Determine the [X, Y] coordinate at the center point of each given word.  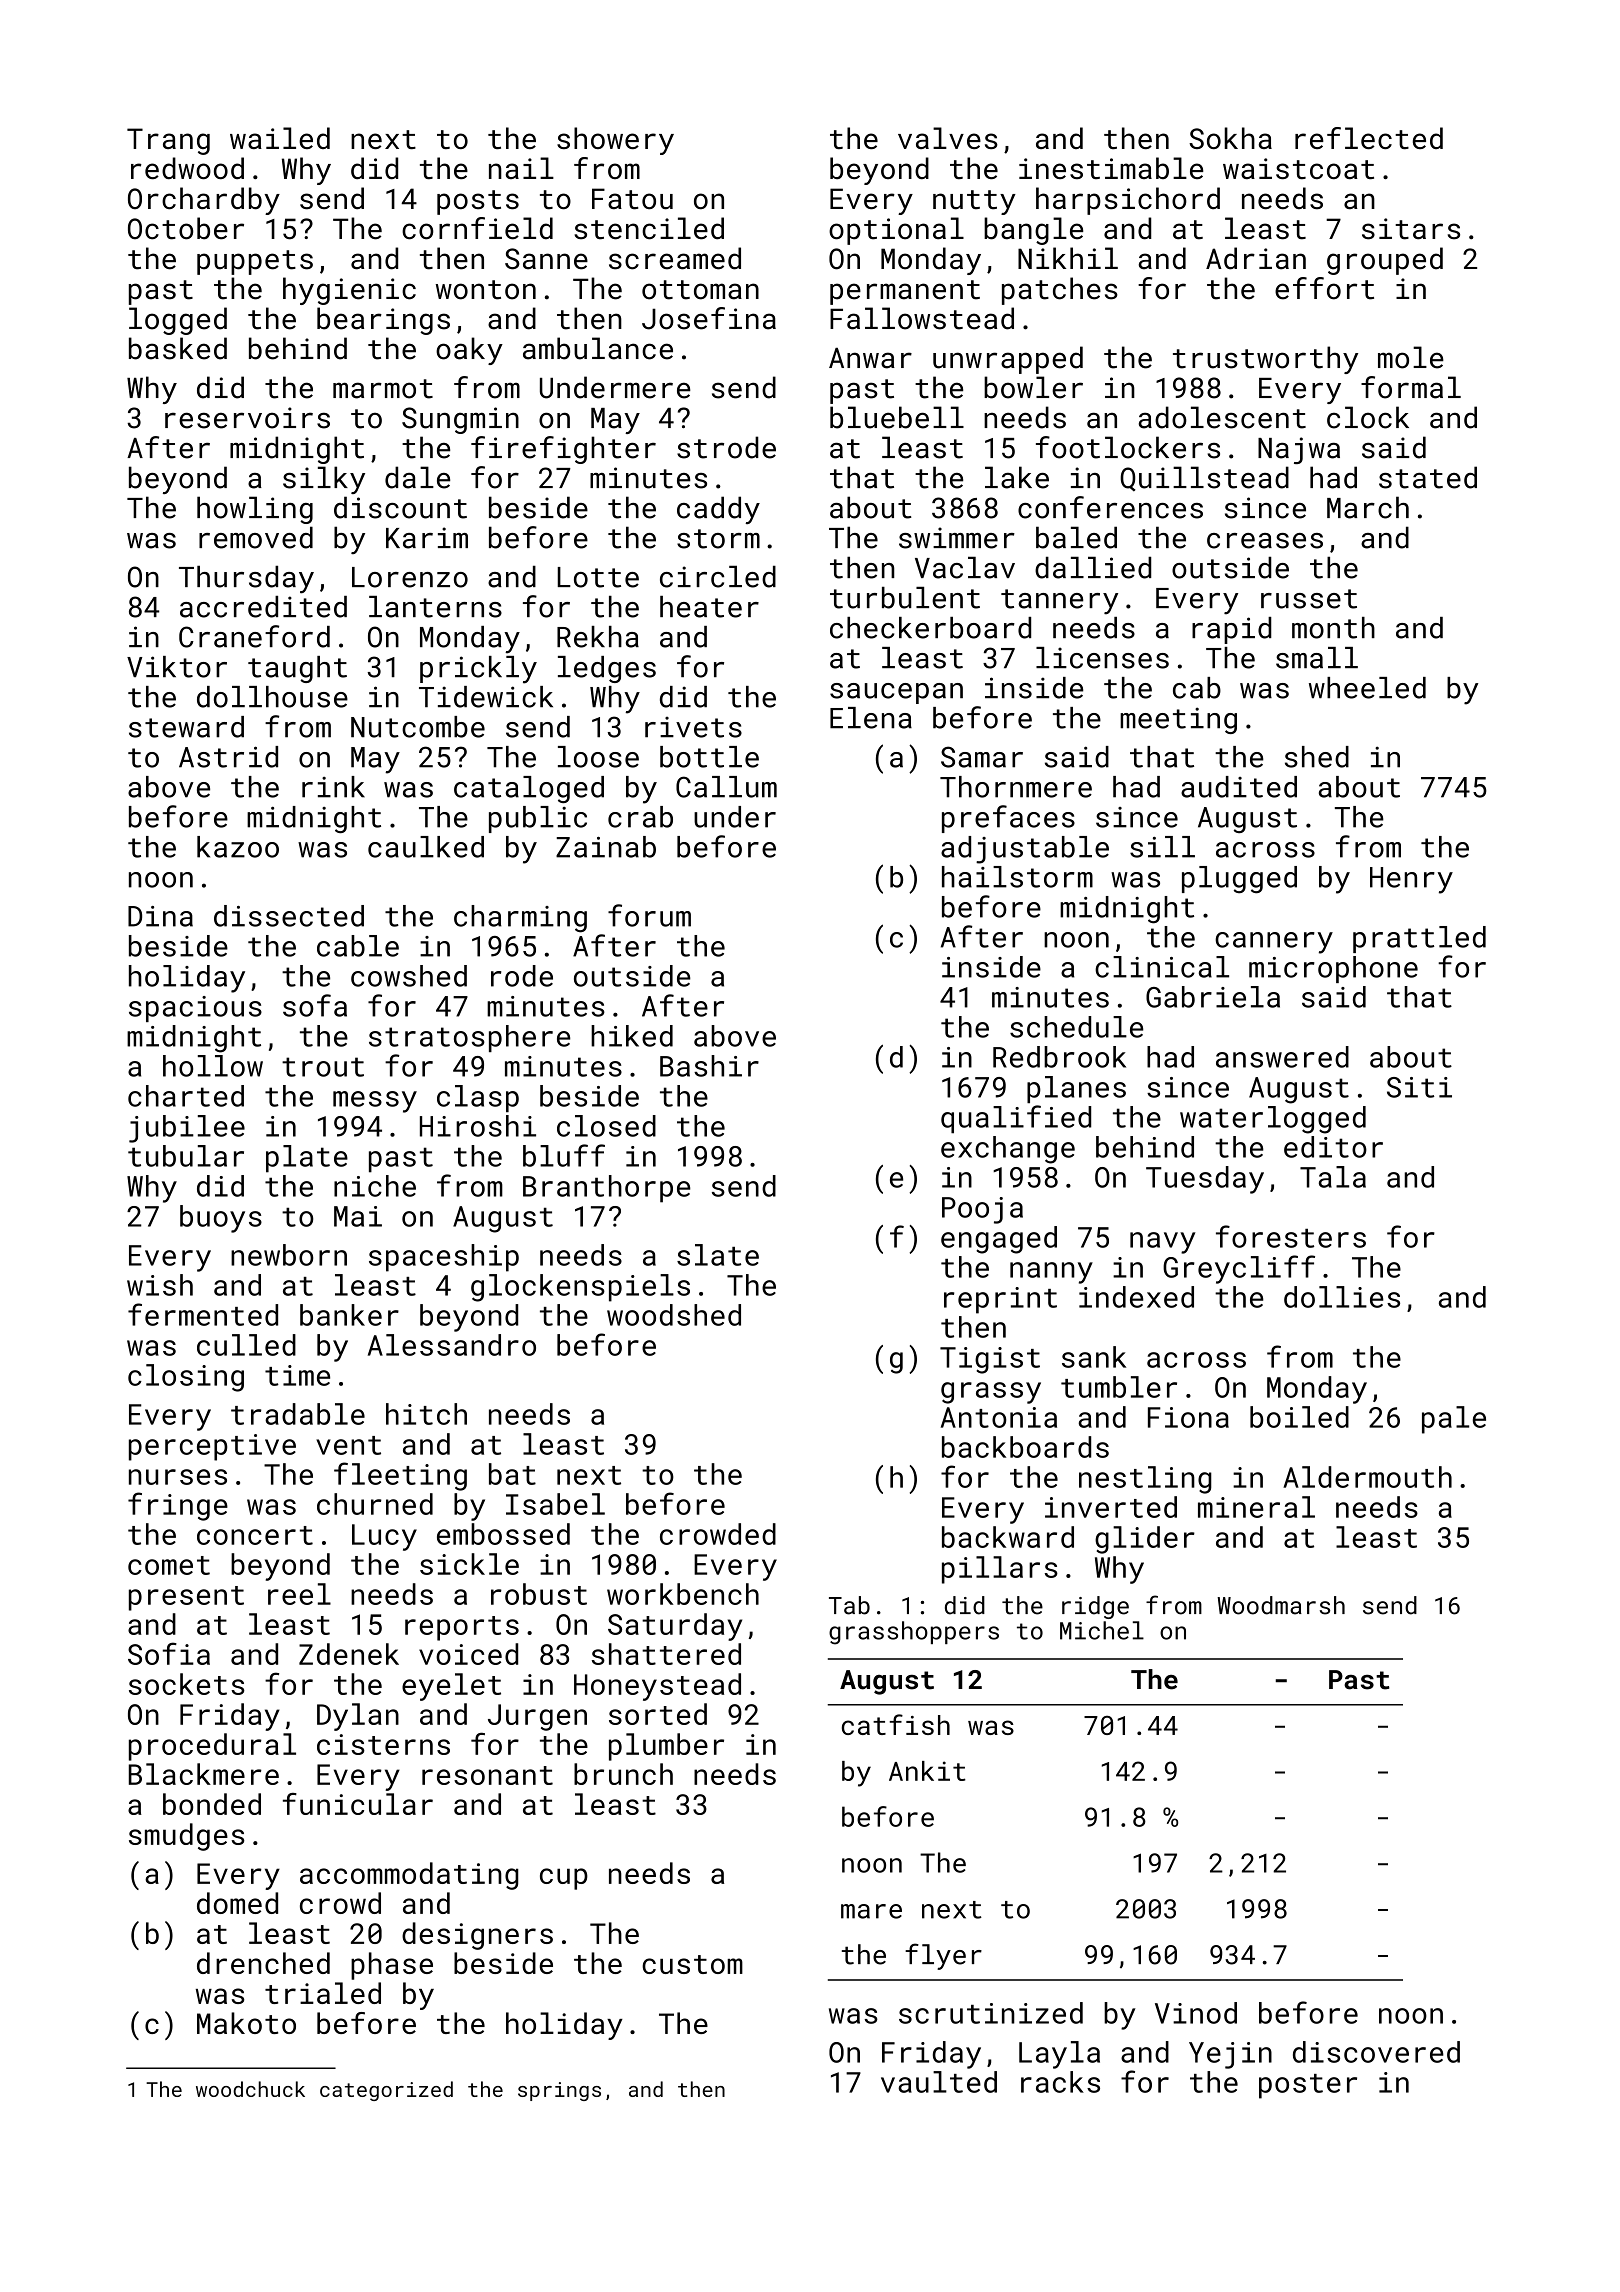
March [1368, 507]
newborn [289, 1255]
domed [237, 1903]
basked [178, 348]
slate [718, 1255]
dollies [1342, 1297]
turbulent [905, 598]
